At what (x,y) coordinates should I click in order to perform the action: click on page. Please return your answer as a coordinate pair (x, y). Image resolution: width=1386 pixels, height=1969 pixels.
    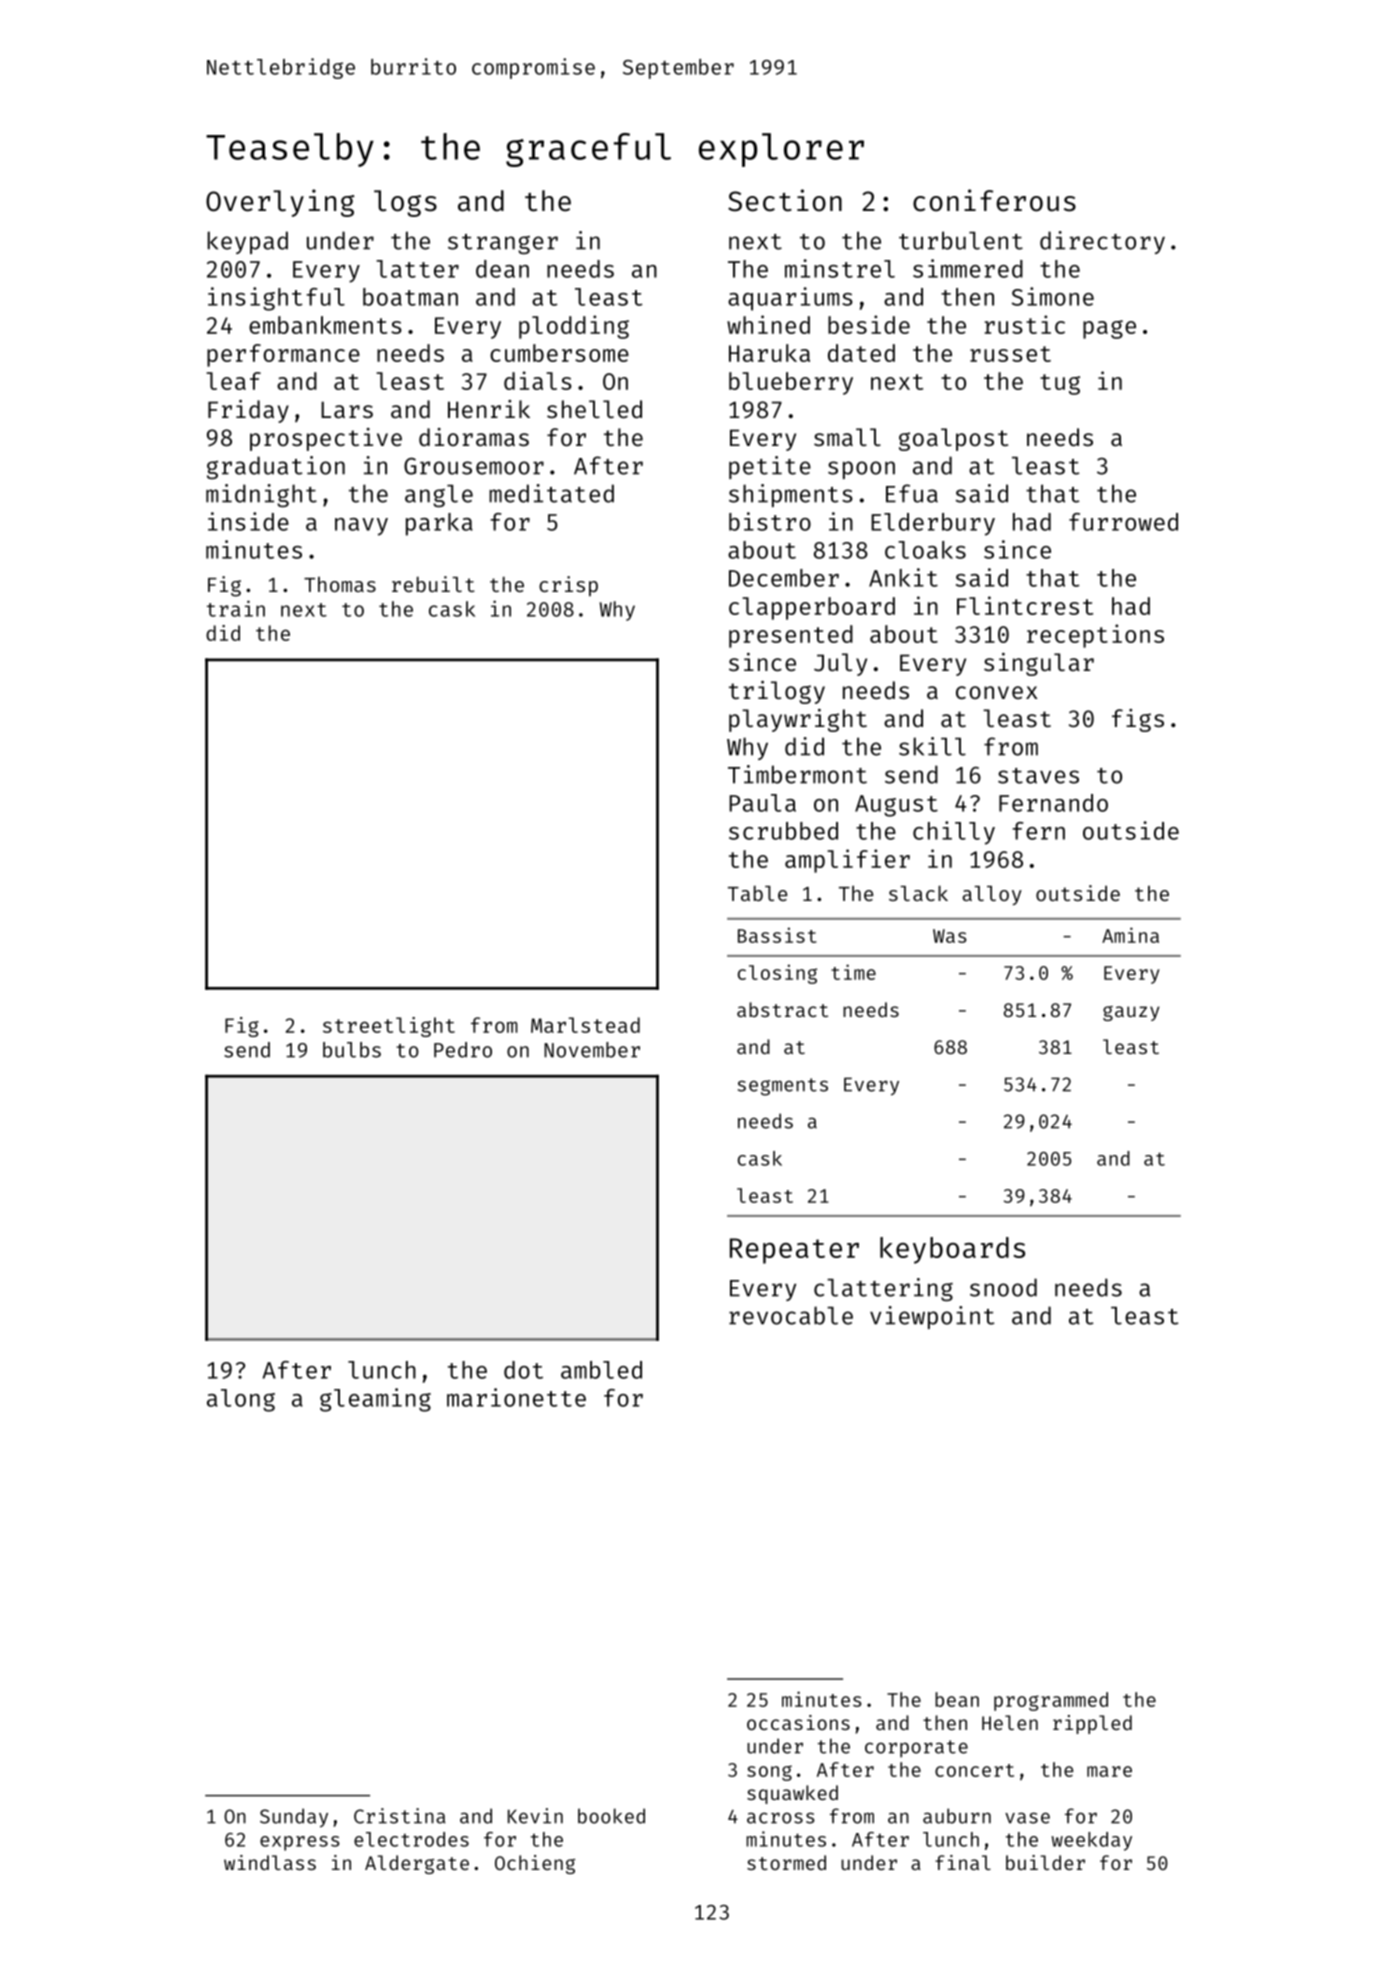
    Looking at the image, I should click on (1109, 329).
